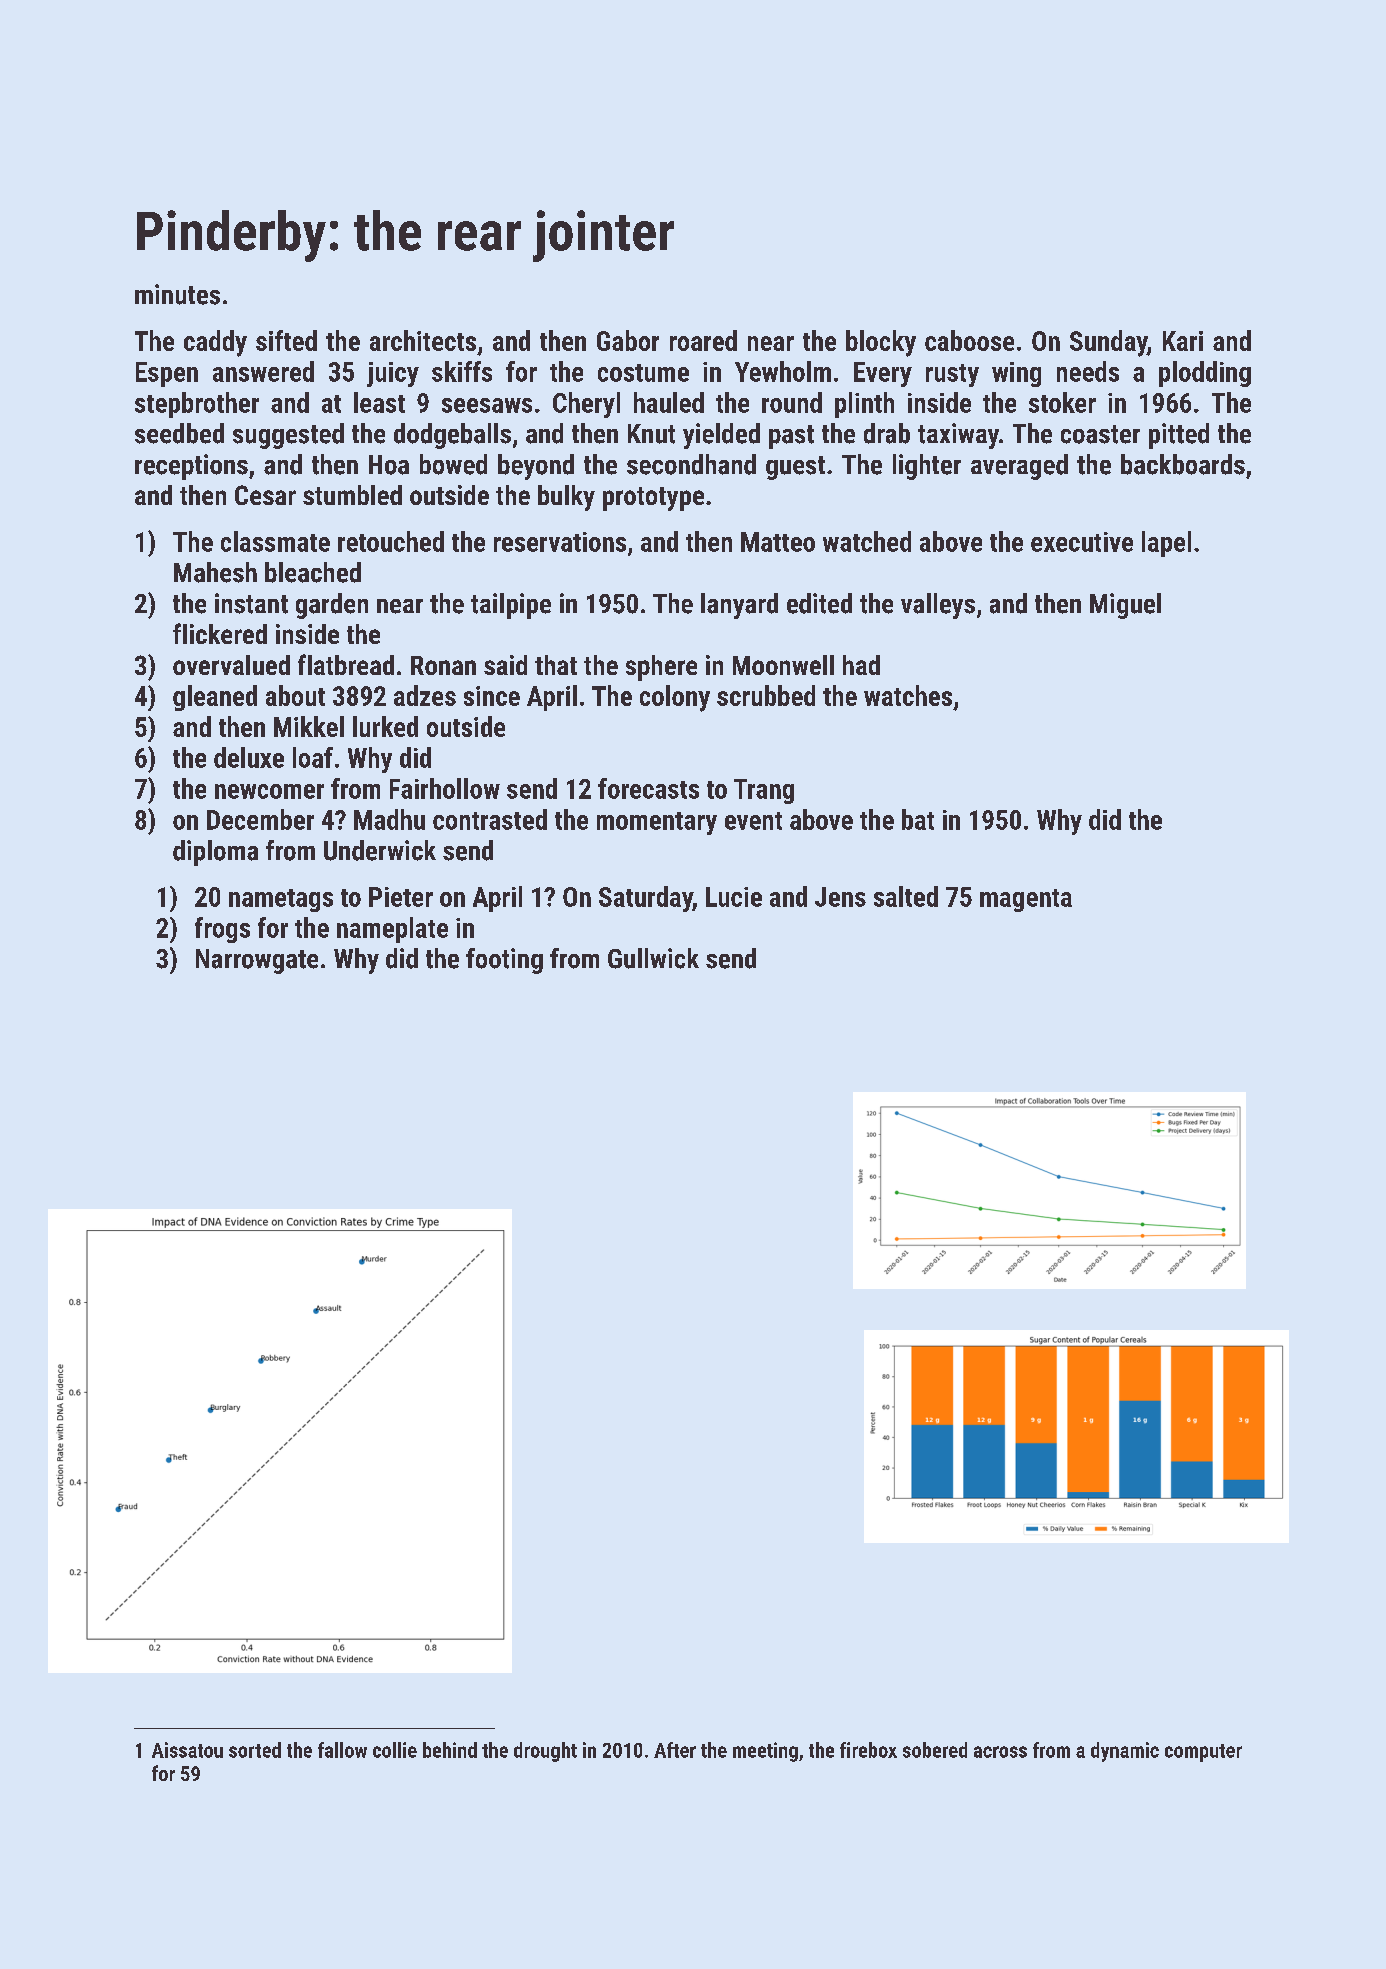 The height and width of the image is (1969, 1386). I want to click on Aissatou, so click(187, 1750).
